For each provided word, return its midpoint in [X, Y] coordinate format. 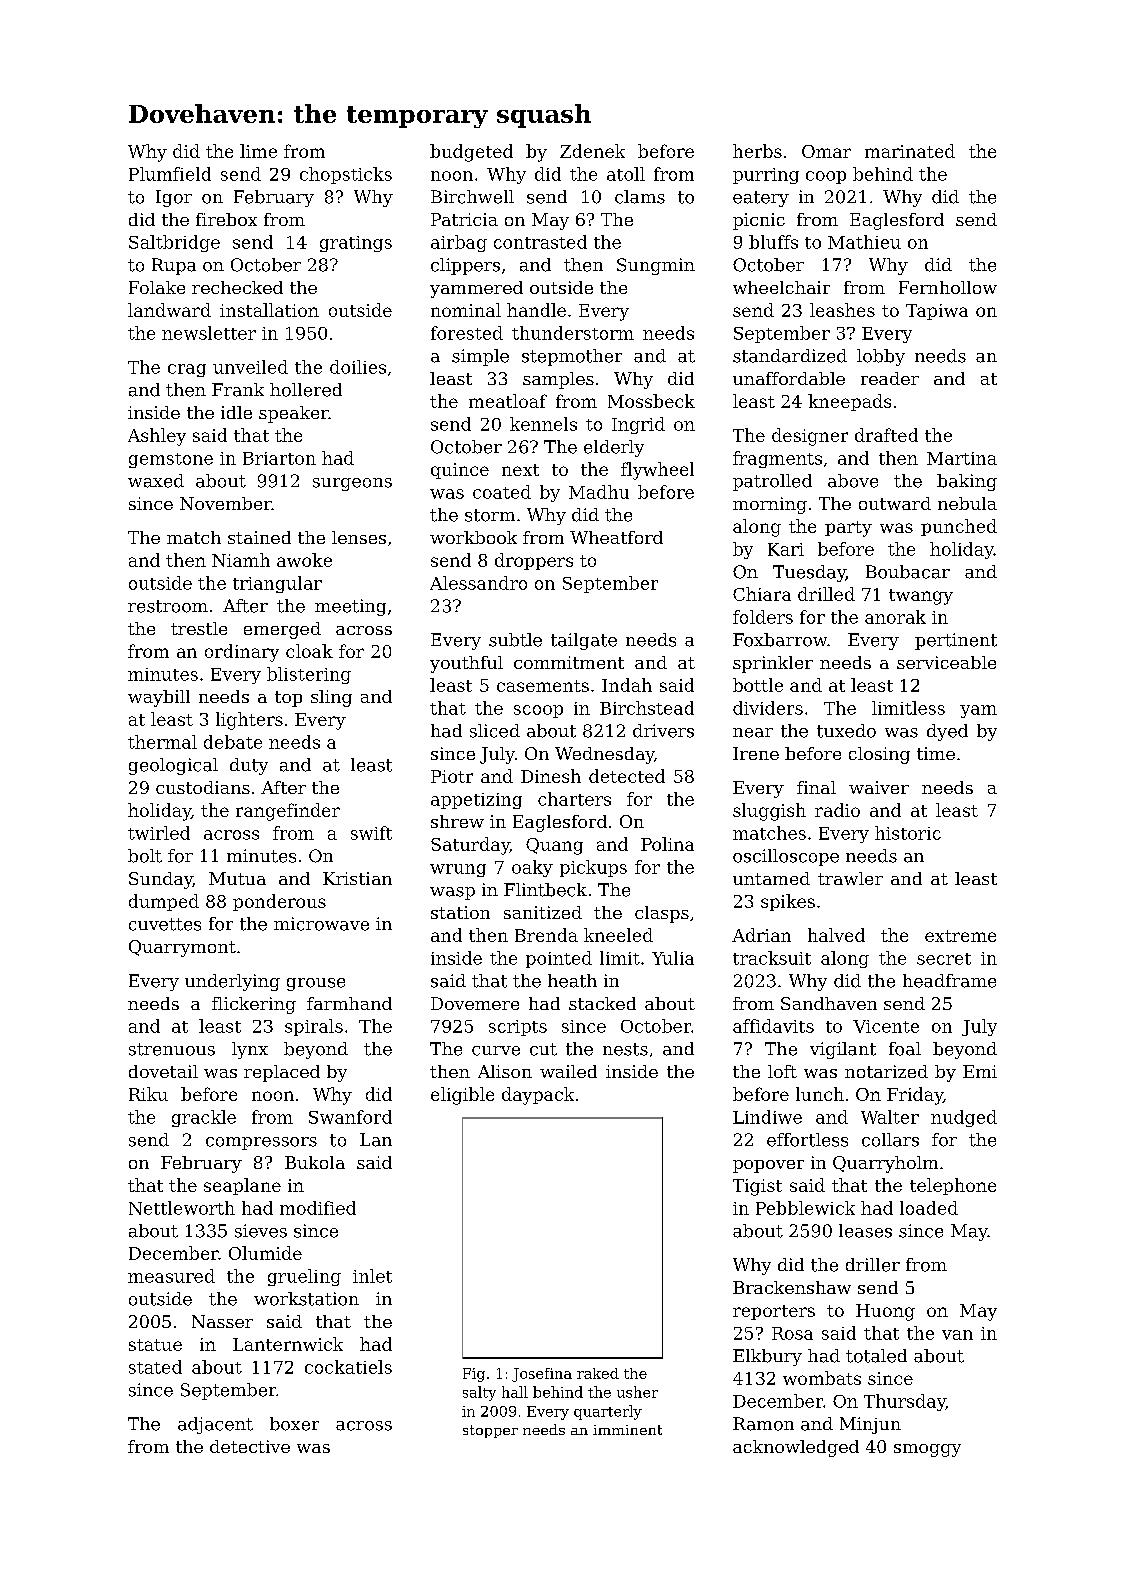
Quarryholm [885, 1164]
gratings [356, 244]
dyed [947, 732]
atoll [626, 174]
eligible [462, 1096]
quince [460, 471]
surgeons [352, 484]
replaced [282, 1073]
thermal [162, 742]
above [853, 481]
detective [250, 1446]
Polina [667, 844]
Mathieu [864, 242]
